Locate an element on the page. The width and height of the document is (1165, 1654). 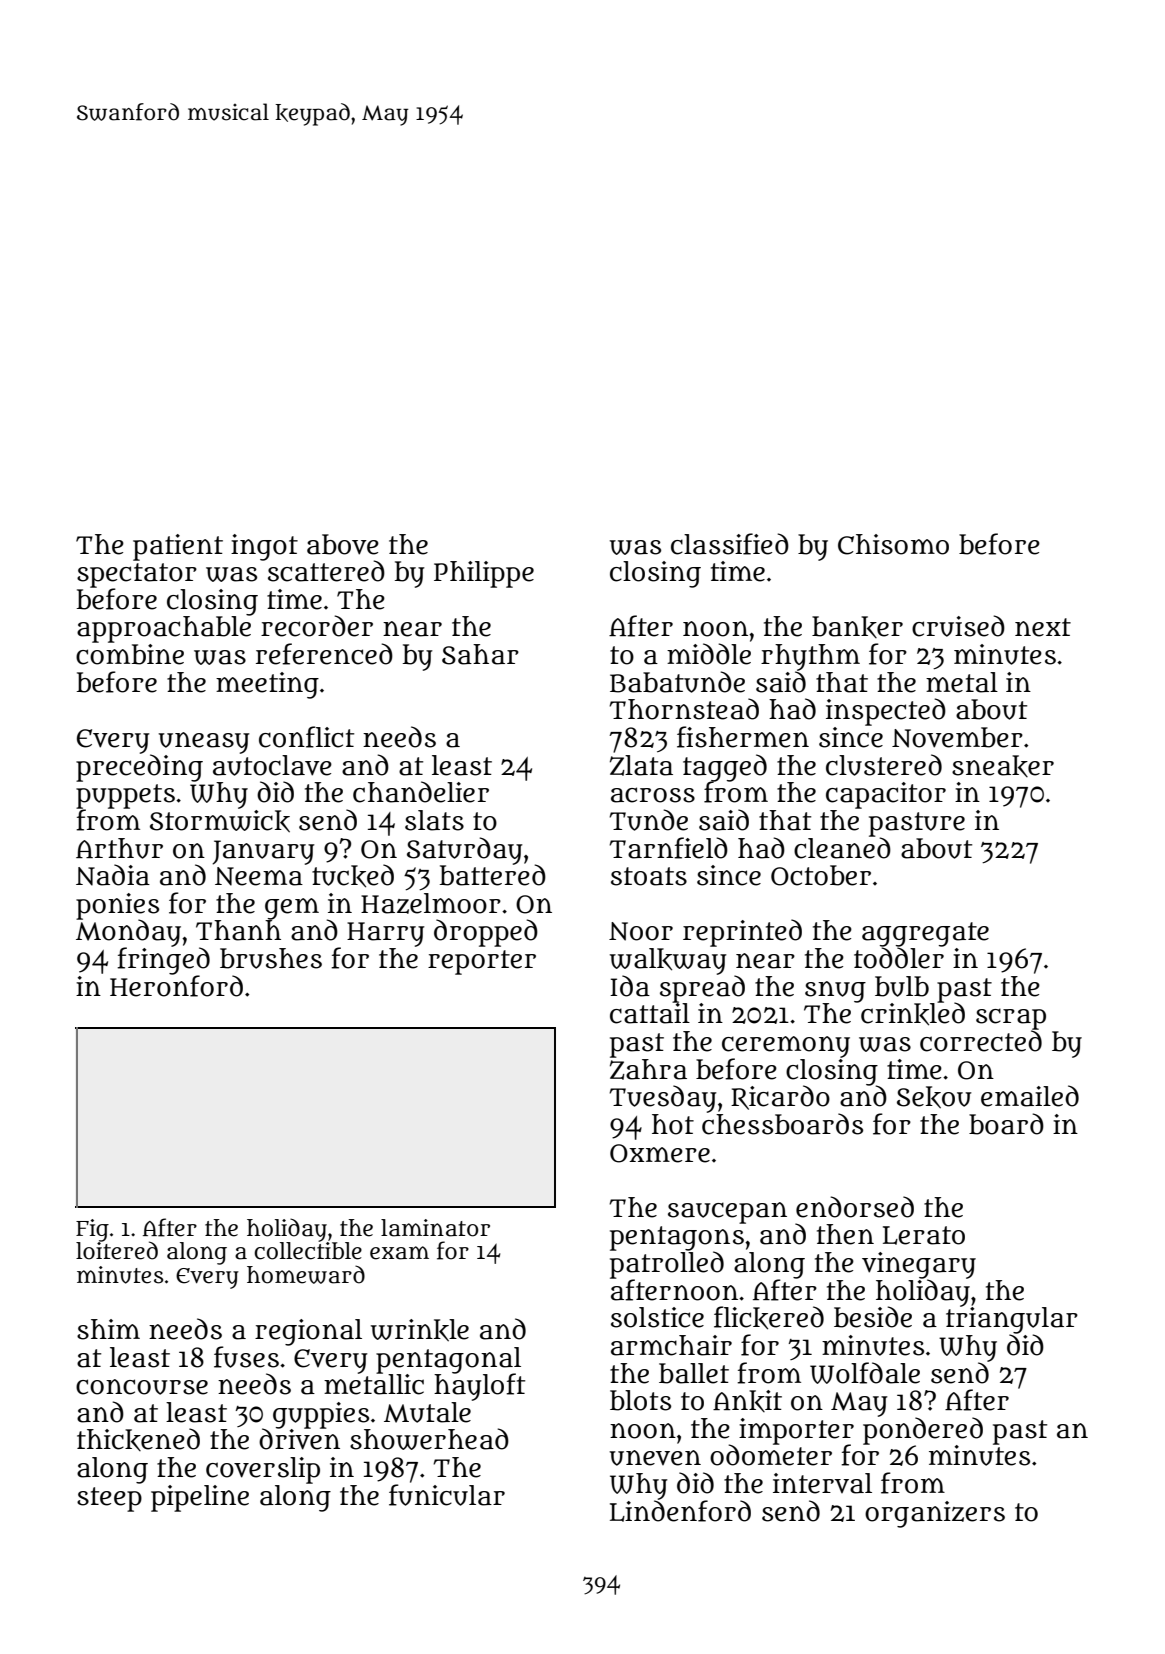
sneaker is located at coordinates (1003, 766).
